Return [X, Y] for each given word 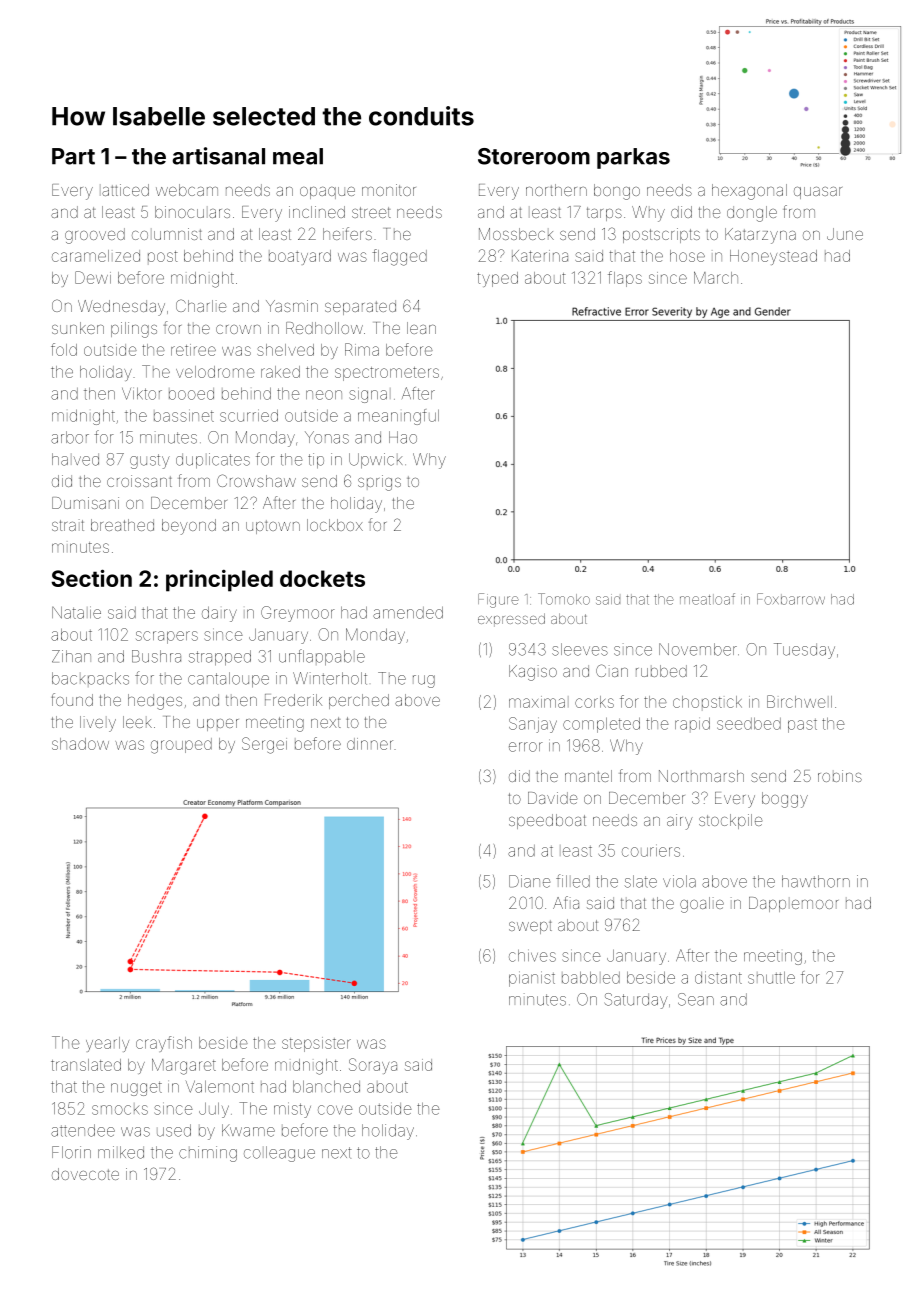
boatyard [300, 257]
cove [335, 1110]
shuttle [771, 978]
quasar [818, 193]
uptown [273, 527]
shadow [80, 744]
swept [530, 927]
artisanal [219, 156]
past [802, 726]
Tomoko [564, 599]
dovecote [85, 1174]
